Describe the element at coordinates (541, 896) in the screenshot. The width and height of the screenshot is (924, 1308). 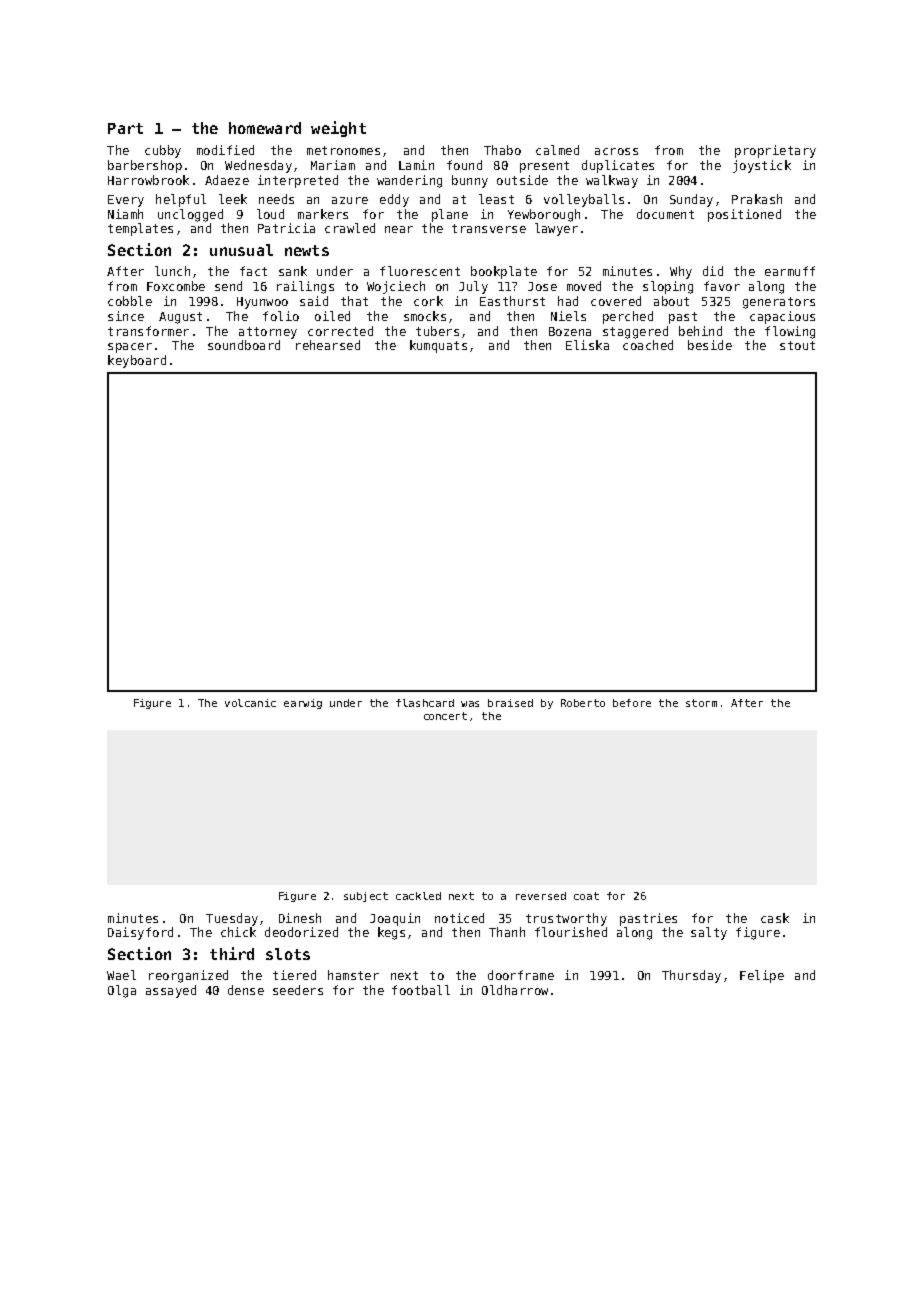
I see `reversed` at that location.
